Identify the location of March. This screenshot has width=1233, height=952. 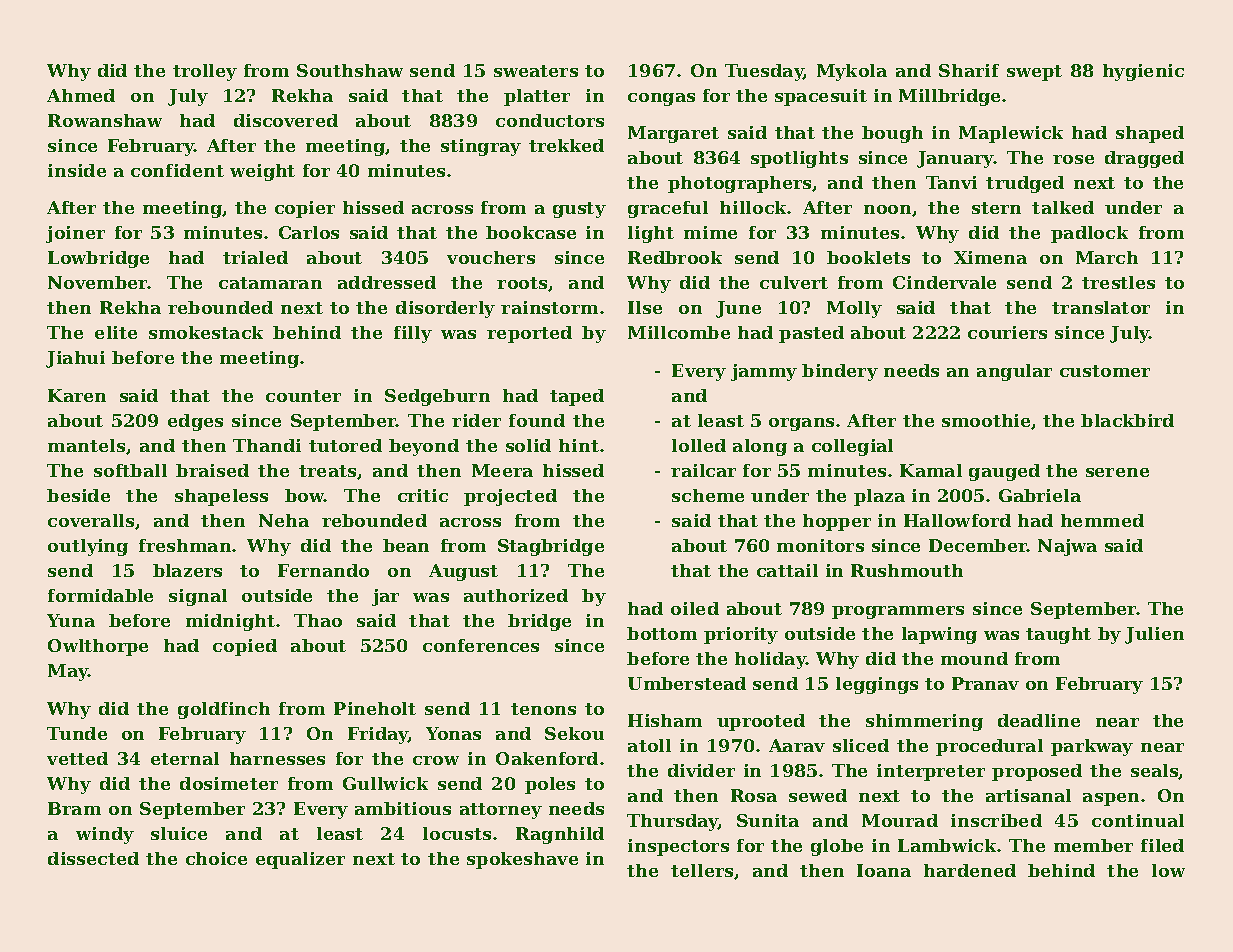
(1107, 257).
